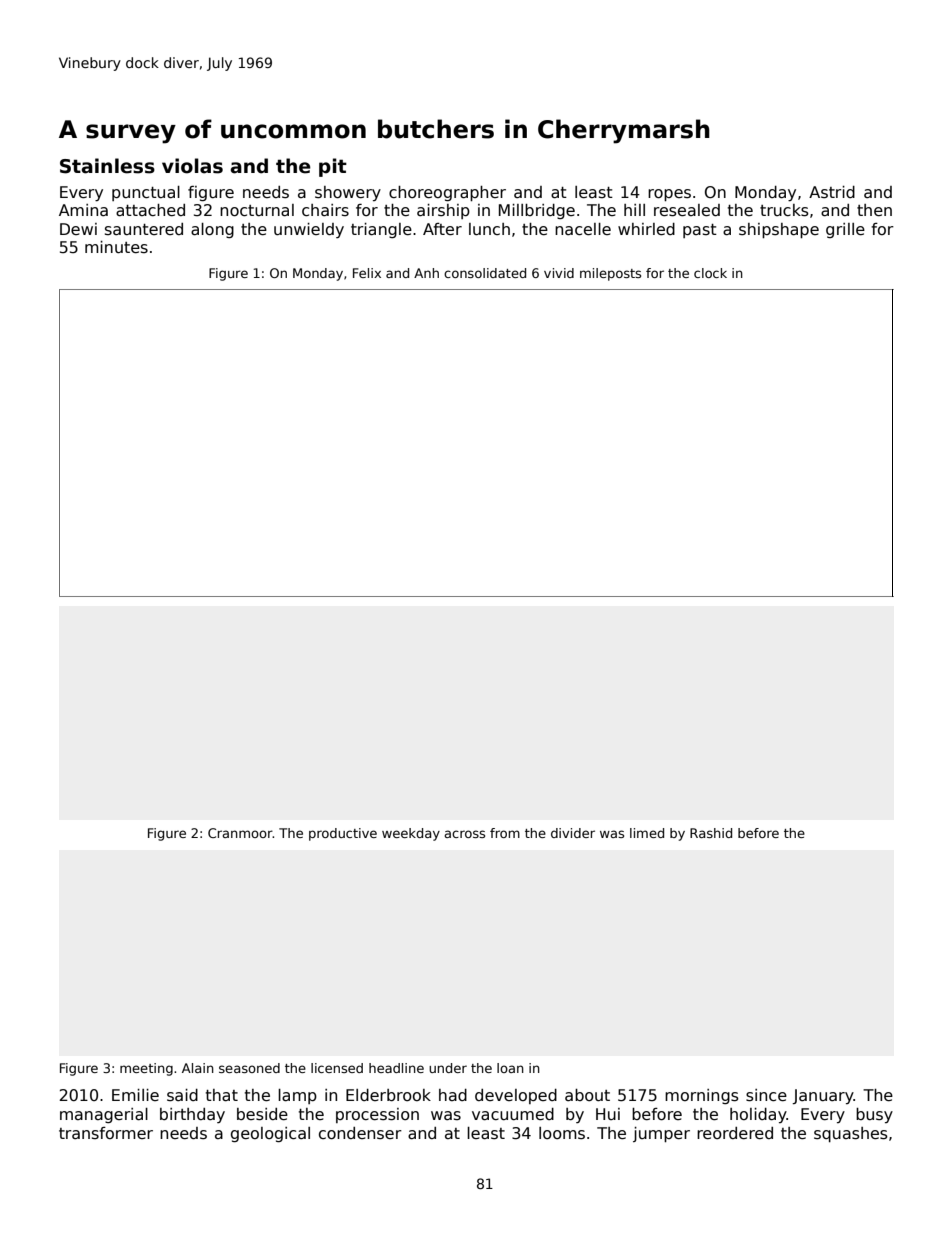 The image size is (952, 1233). What do you see at coordinates (711, 833) in the screenshot?
I see `Rashid` at bounding box center [711, 833].
